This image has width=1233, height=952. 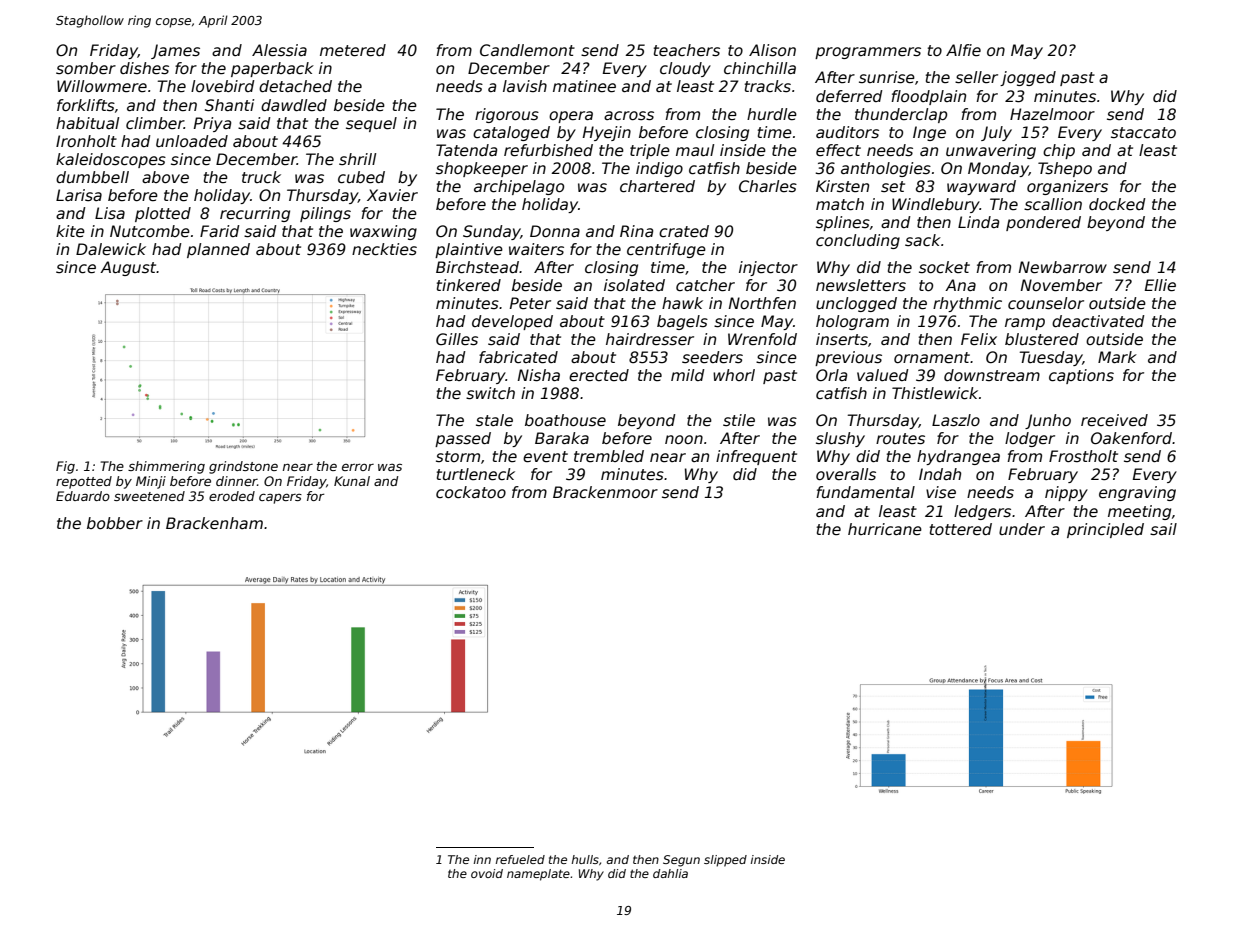 What do you see at coordinates (487, 873) in the image?
I see `ovoid` at bounding box center [487, 873].
